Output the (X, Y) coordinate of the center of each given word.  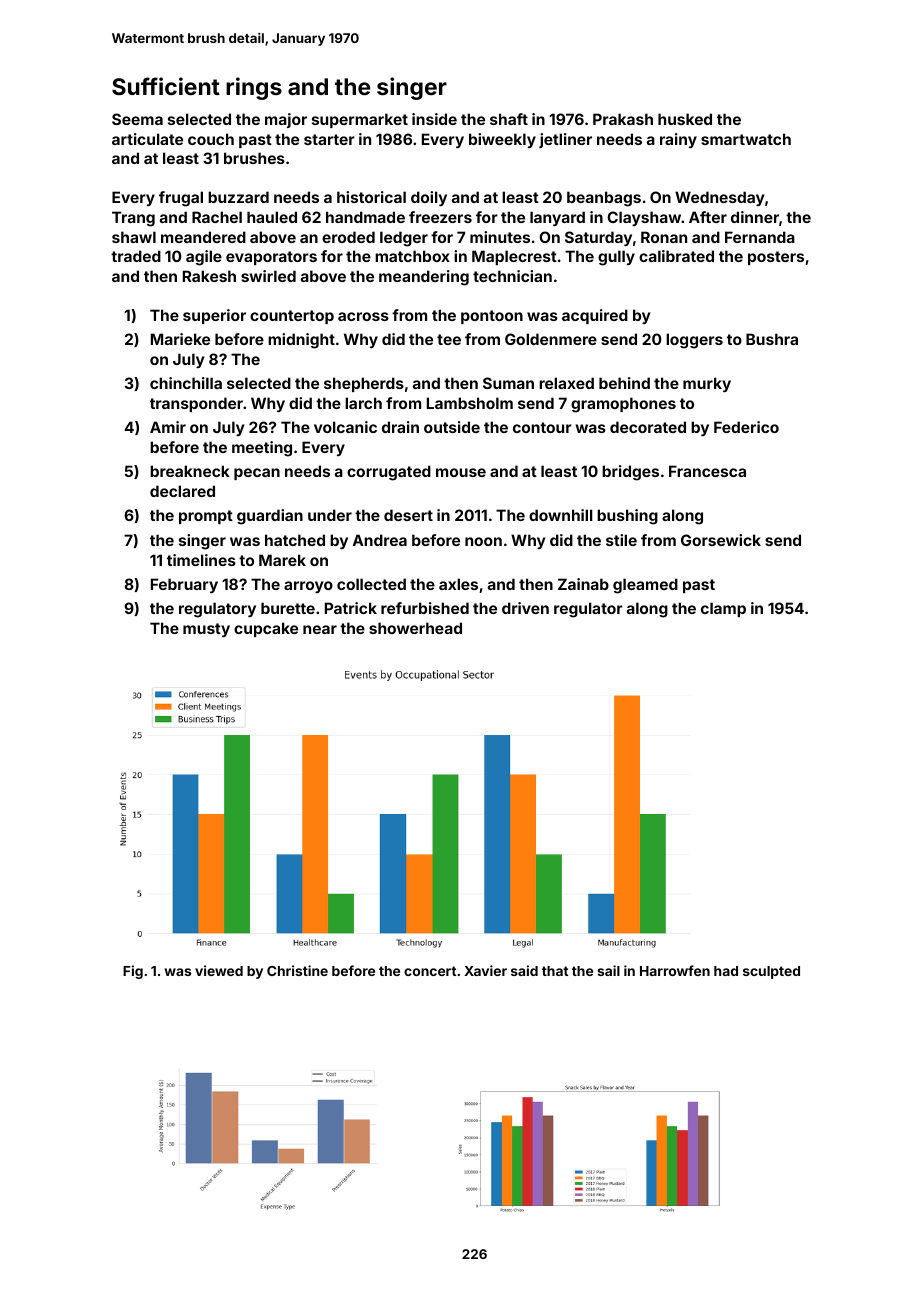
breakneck (190, 471)
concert (430, 971)
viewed (219, 970)
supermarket (360, 120)
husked (685, 119)
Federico (746, 427)
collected (371, 584)
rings (254, 88)
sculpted (771, 972)
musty (206, 630)
